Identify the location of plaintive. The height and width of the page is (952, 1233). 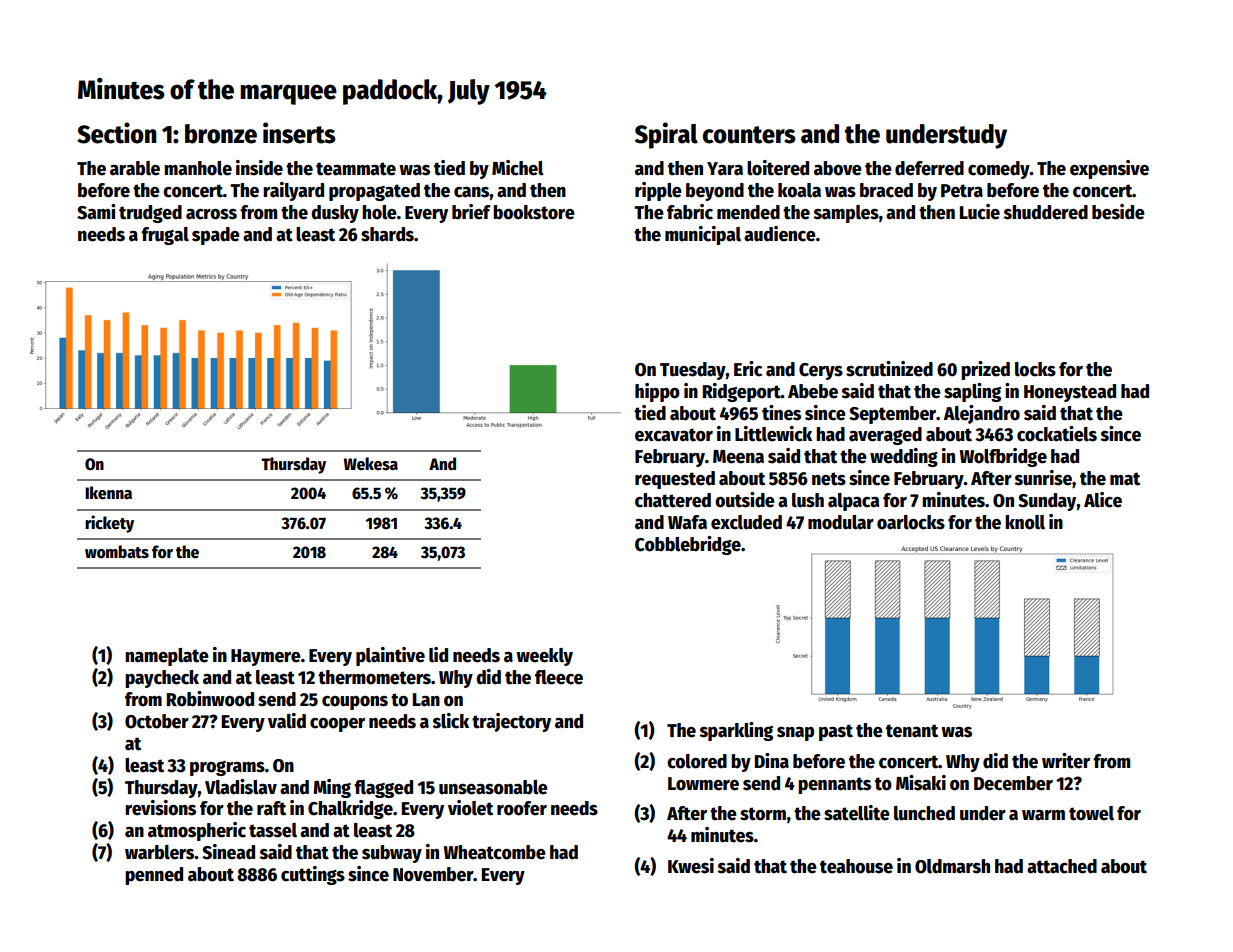
(390, 656).
